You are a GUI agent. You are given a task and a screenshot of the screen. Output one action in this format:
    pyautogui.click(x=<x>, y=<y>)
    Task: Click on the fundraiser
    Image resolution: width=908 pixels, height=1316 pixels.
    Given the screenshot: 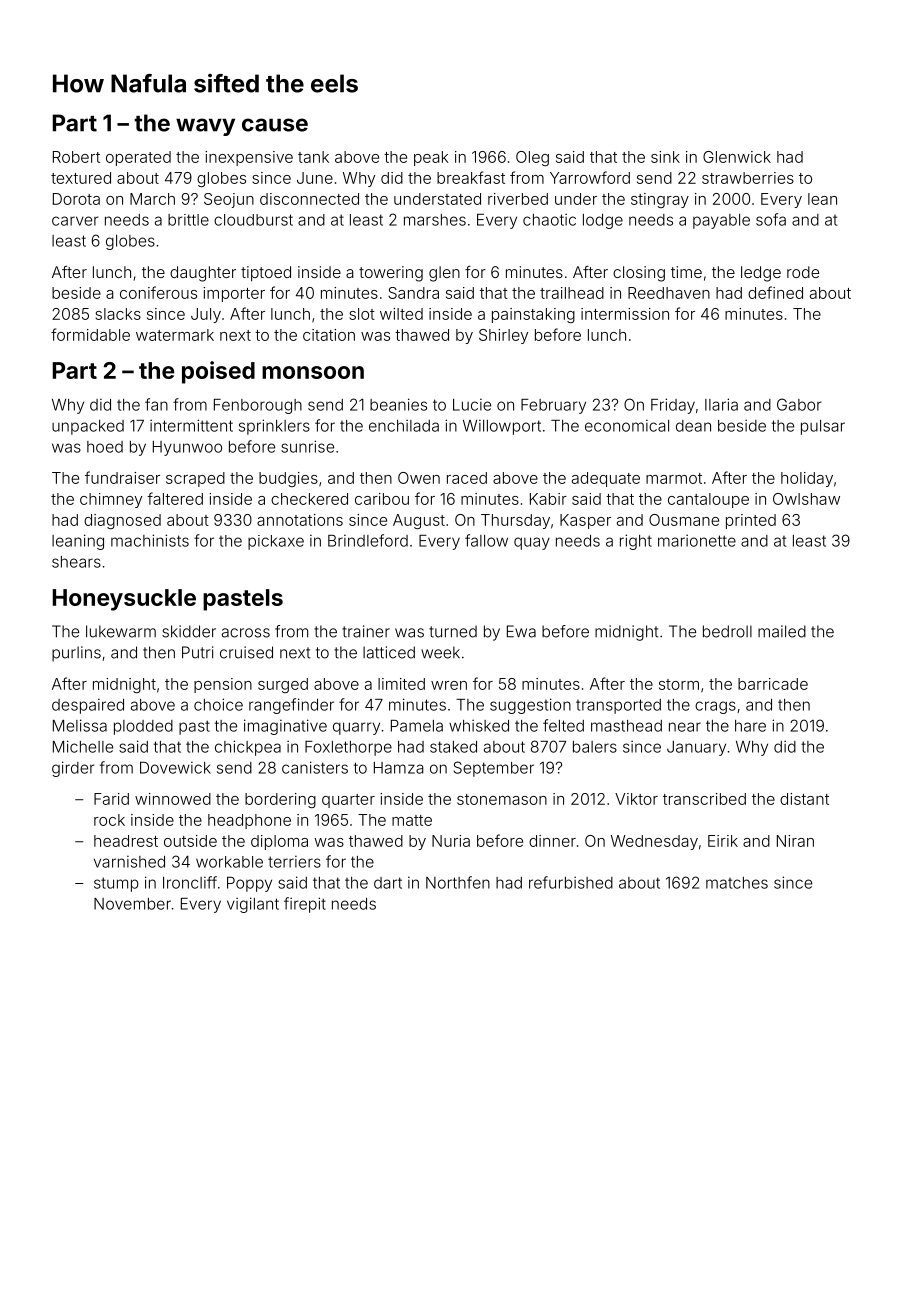 What is the action you would take?
    pyautogui.click(x=122, y=477)
